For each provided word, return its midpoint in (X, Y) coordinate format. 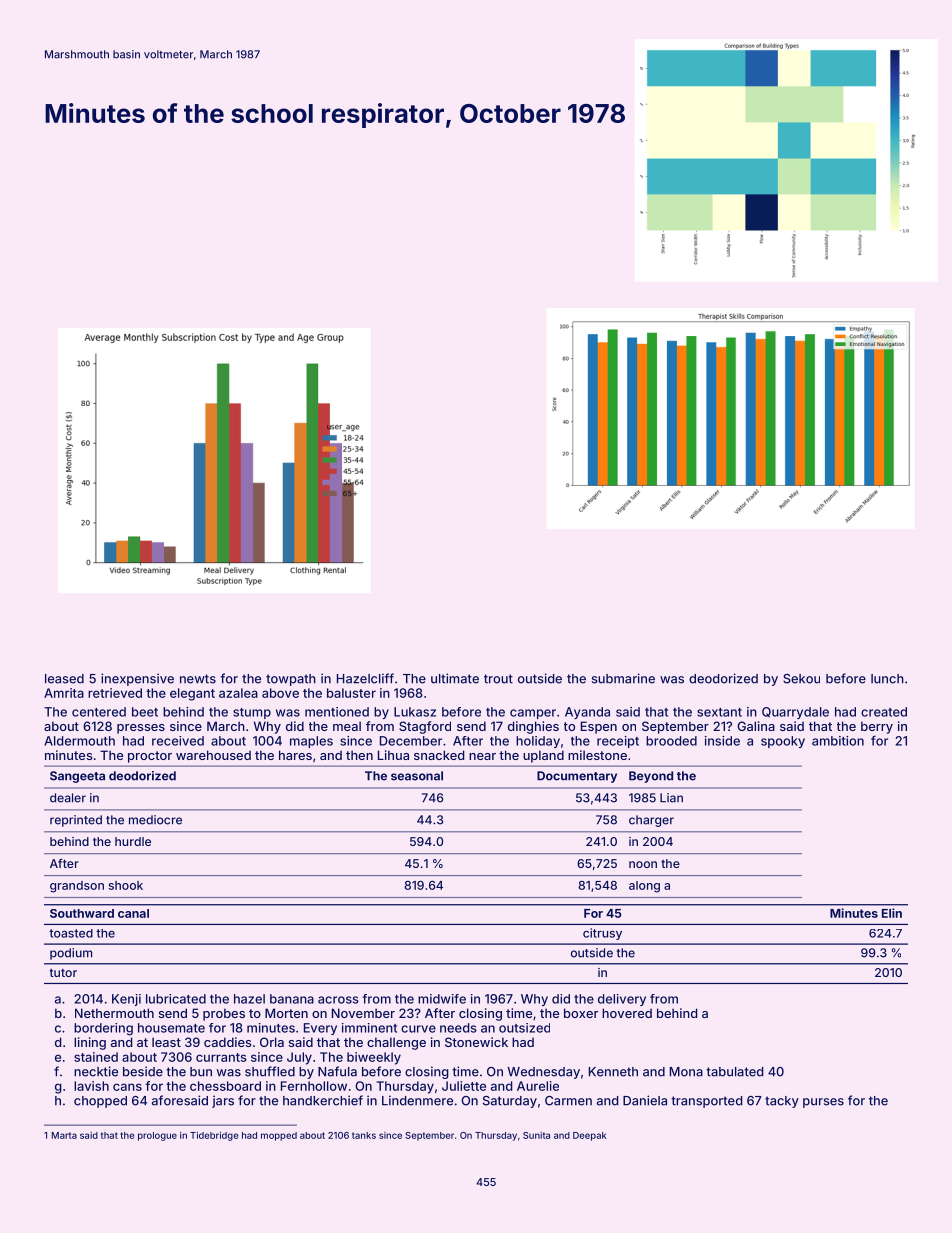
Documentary (577, 777)
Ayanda (587, 713)
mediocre (155, 820)
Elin (892, 913)
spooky (783, 742)
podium (71, 954)
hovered (627, 1013)
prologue (157, 1136)
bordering (103, 1029)
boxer (581, 1013)
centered (99, 712)
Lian (671, 798)
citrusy (602, 934)
